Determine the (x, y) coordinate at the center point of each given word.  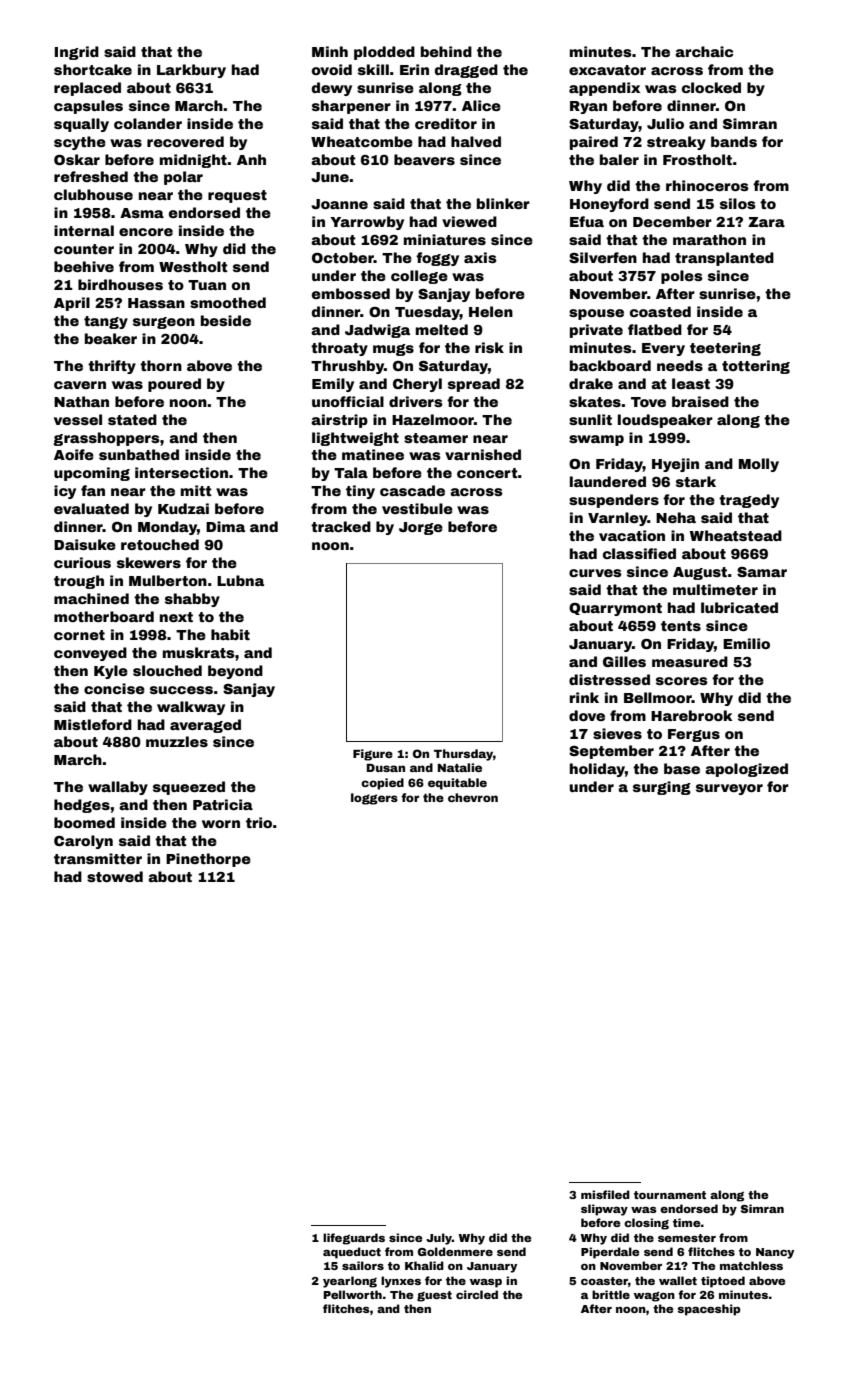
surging (662, 788)
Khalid (424, 1265)
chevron (473, 797)
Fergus (694, 735)
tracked (341, 526)
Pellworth (353, 1294)
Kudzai (183, 508)
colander (148, 123)
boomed (84, 822)
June (330, 177)
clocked (711, 87)
